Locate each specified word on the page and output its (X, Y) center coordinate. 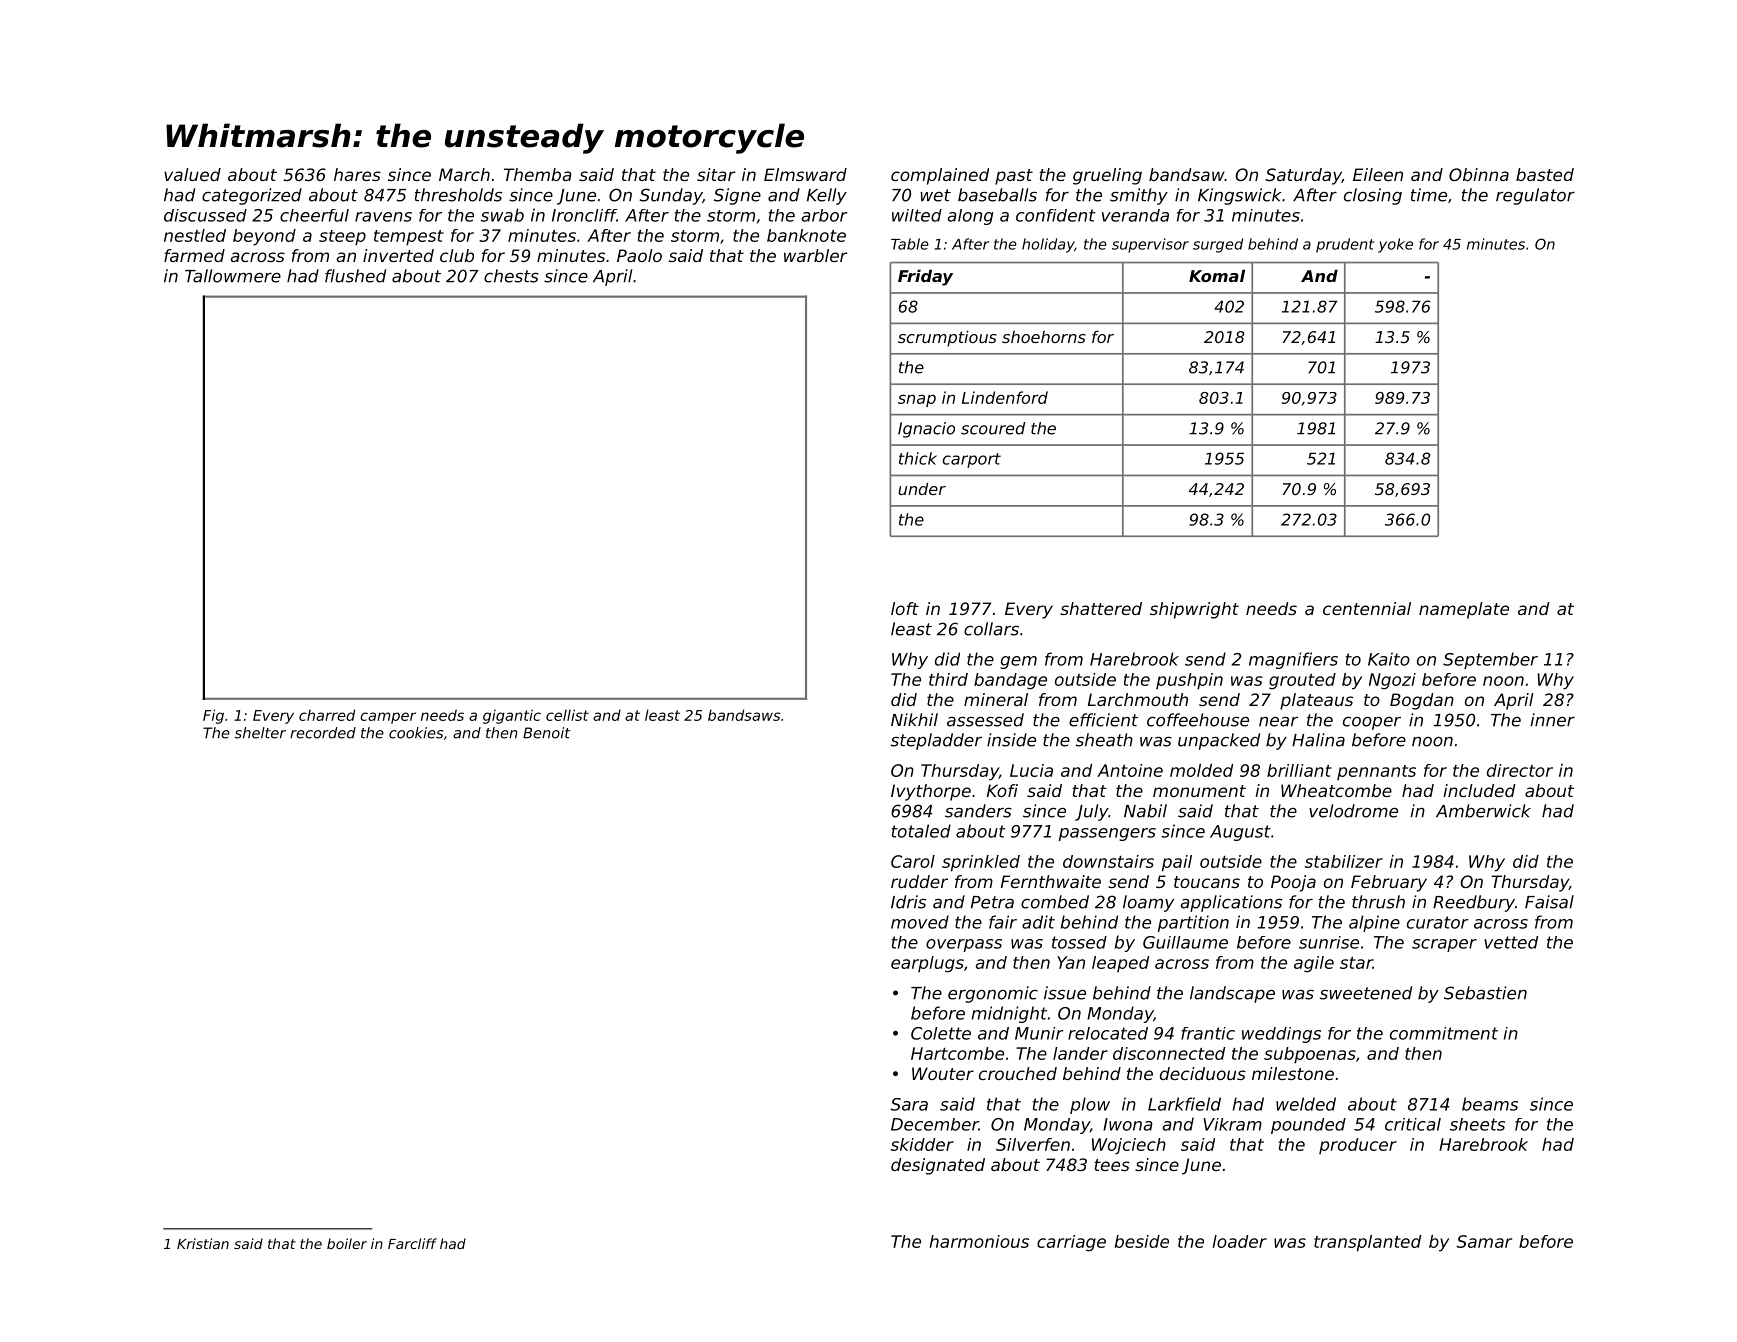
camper (388, 718)
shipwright (1194, 610)
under (922, 488)
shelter (260, 733)
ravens (383, 217)
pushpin (1189, 681)
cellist (567, 715)
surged (1218, 245)
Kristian (203, 1243)
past (1014, 177)
